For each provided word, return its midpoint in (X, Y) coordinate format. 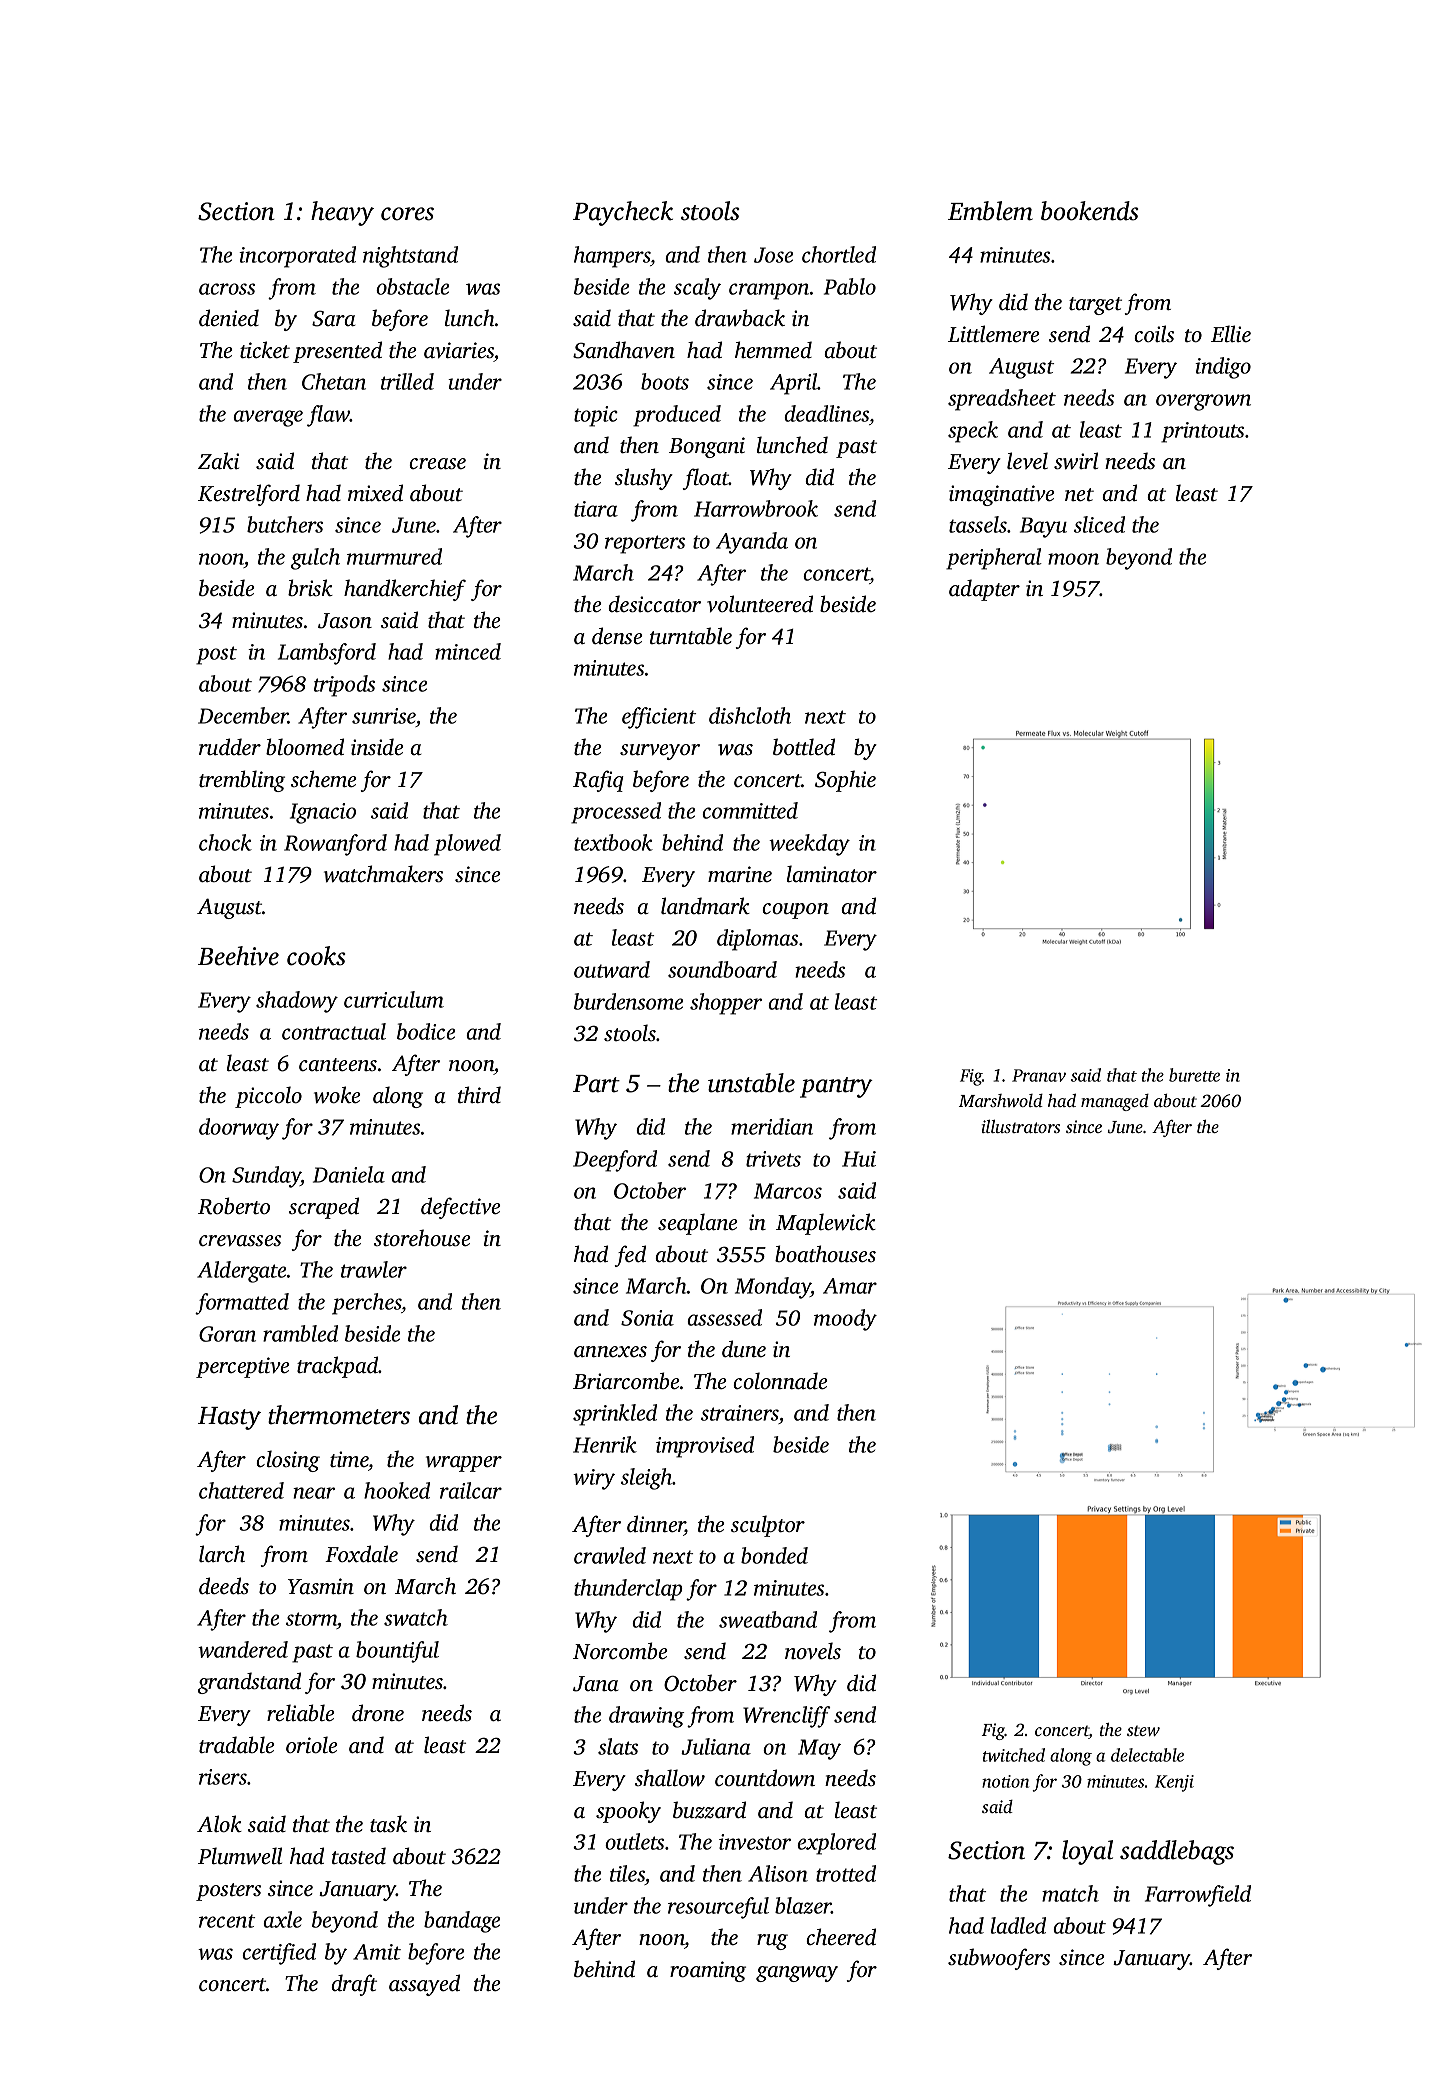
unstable (751, 1083)
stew (1143, 1730)
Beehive (238, 956)
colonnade (780, 1380)
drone (378, 1712)
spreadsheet (1002, 400)
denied (229, 317)
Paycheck (623, 213)
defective (460, 1208)
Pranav (1039, 1075)
